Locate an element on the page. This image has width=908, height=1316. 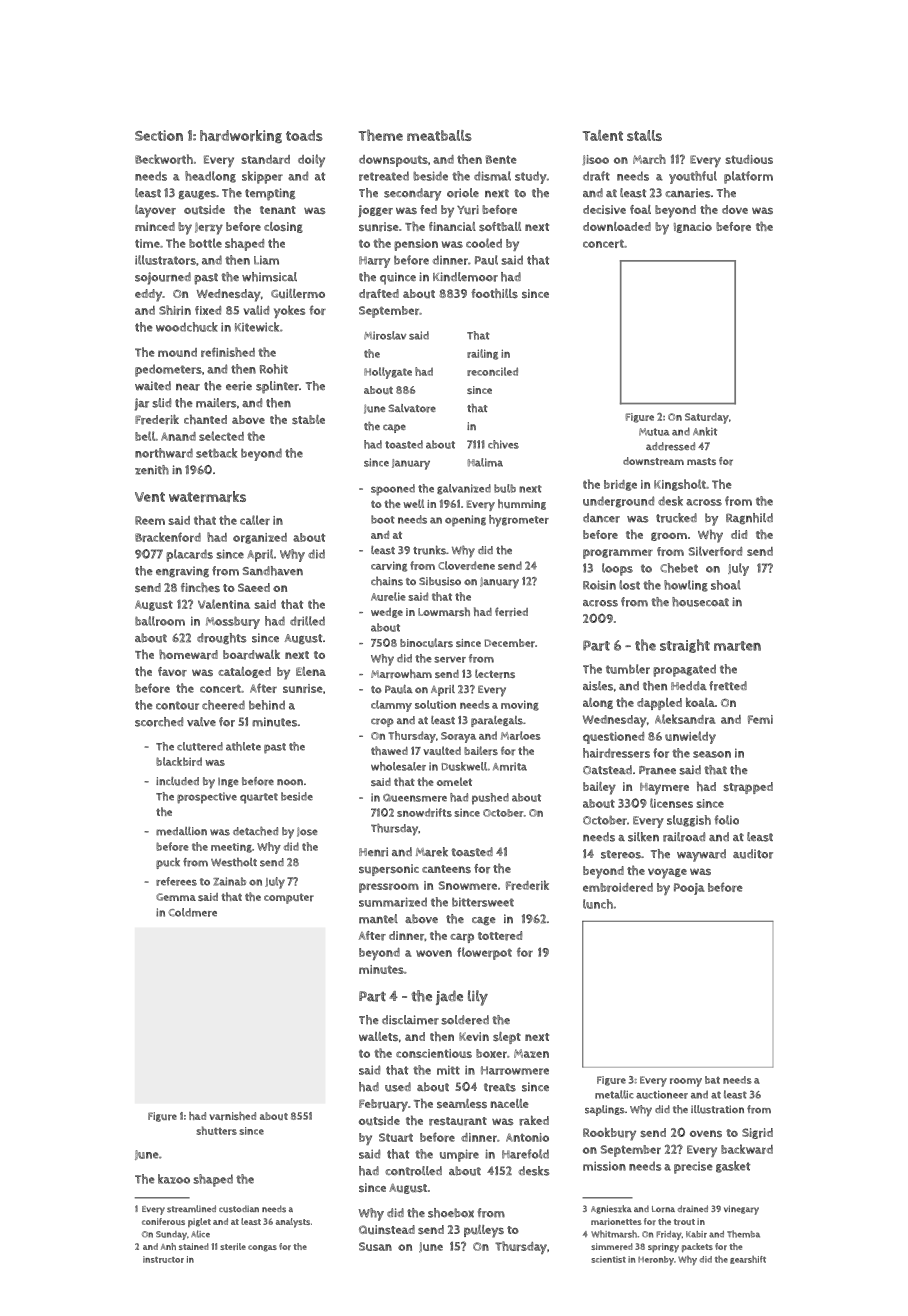
referees is located at coordinates (176, 881).
